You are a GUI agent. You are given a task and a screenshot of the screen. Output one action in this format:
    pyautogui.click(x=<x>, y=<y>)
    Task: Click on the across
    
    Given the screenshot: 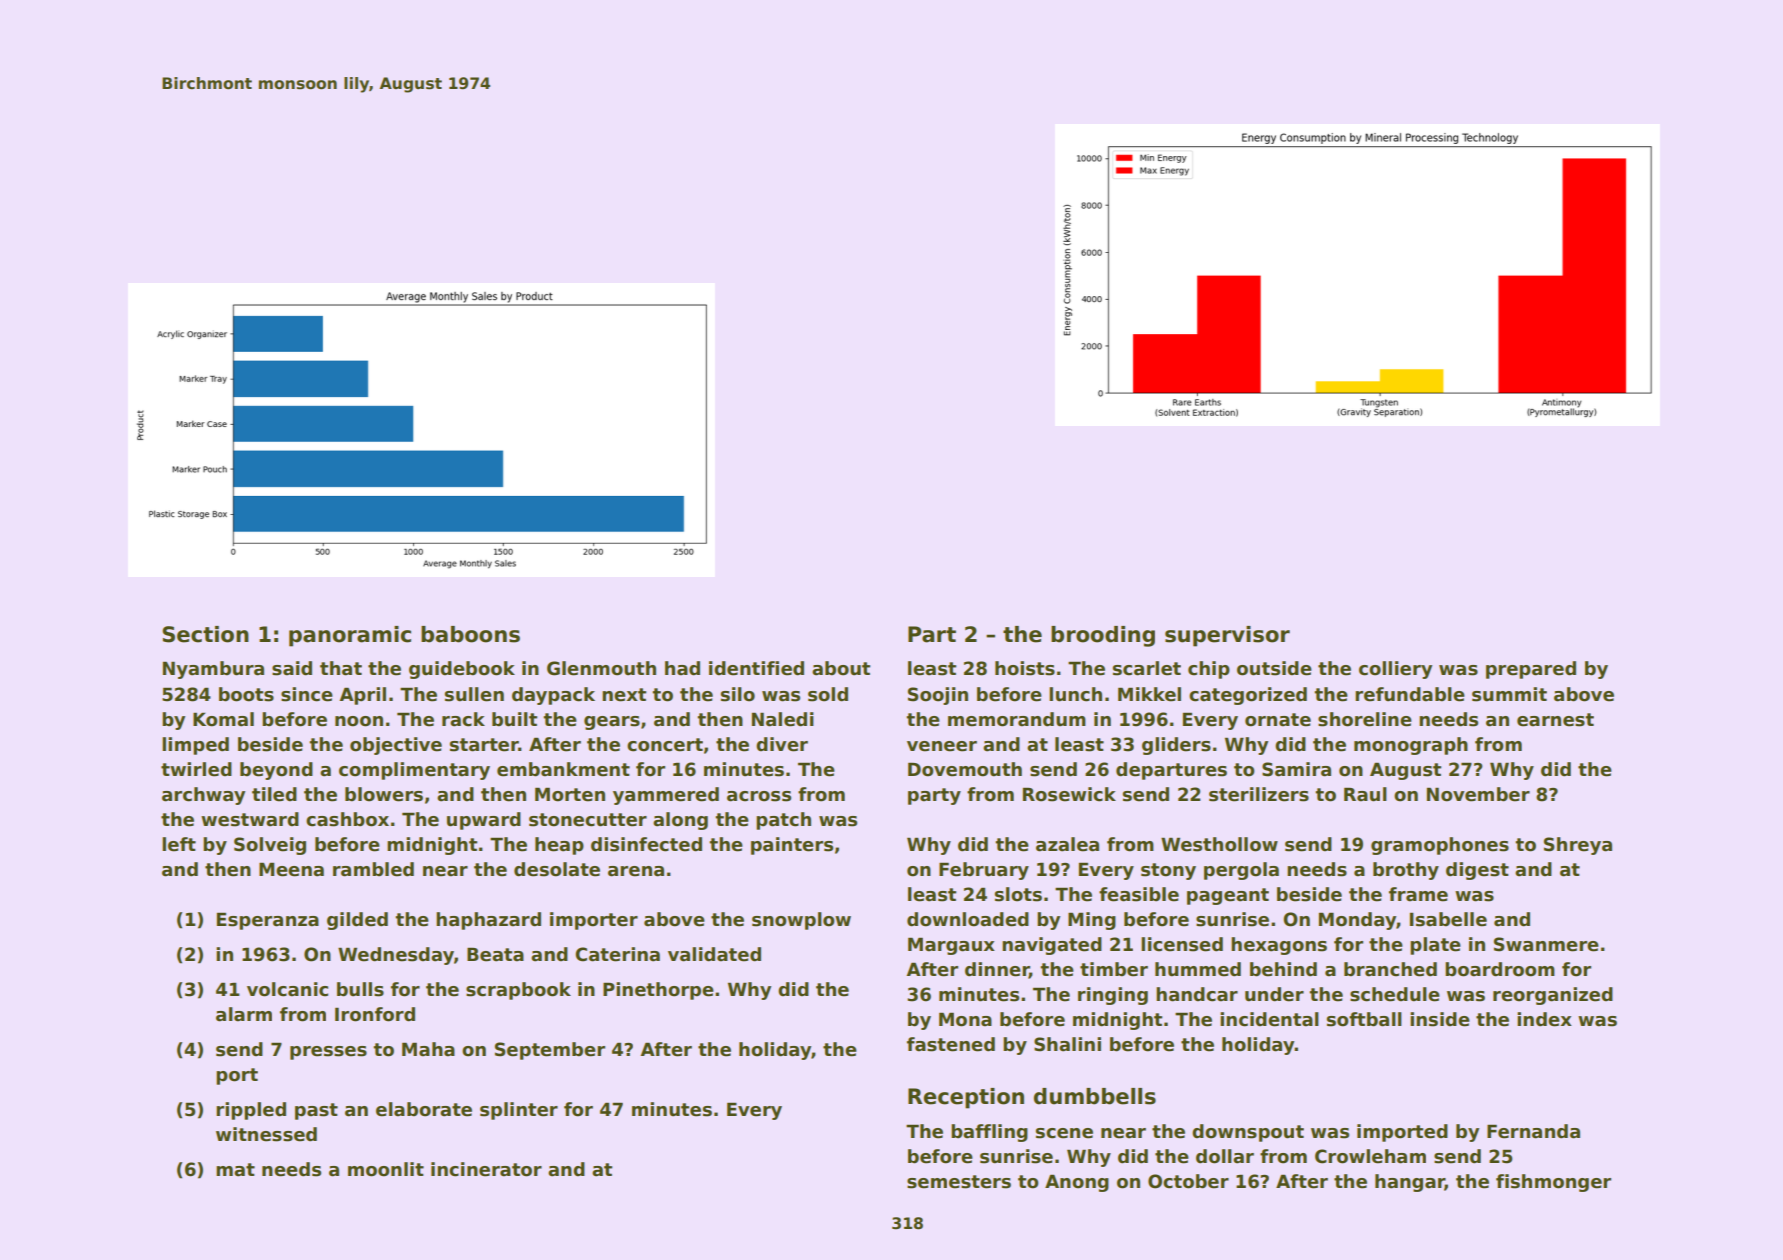 What is the action you would take?
    pyautogui.click(x=759, y=796)
